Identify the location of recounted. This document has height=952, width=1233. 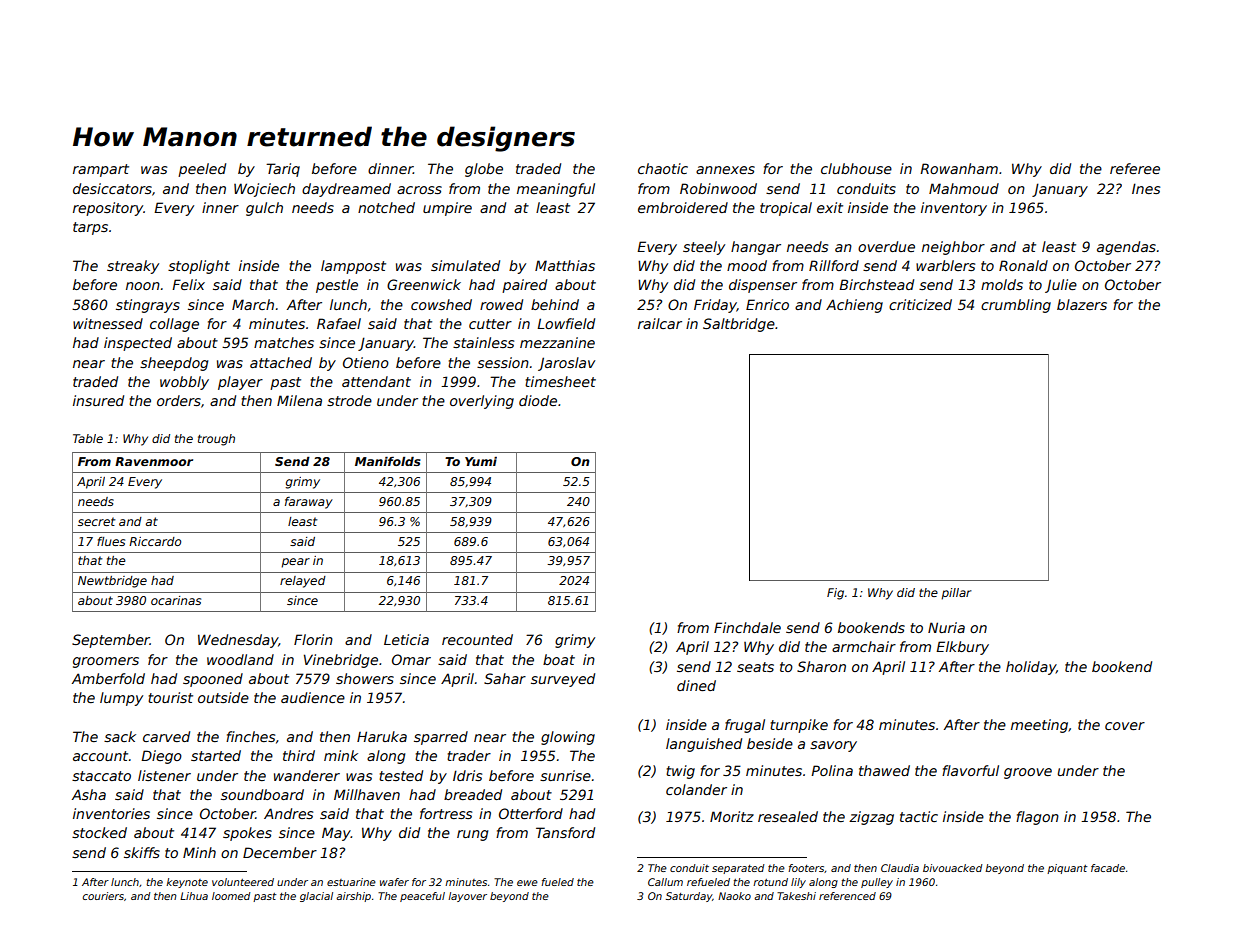
(477, 639).
